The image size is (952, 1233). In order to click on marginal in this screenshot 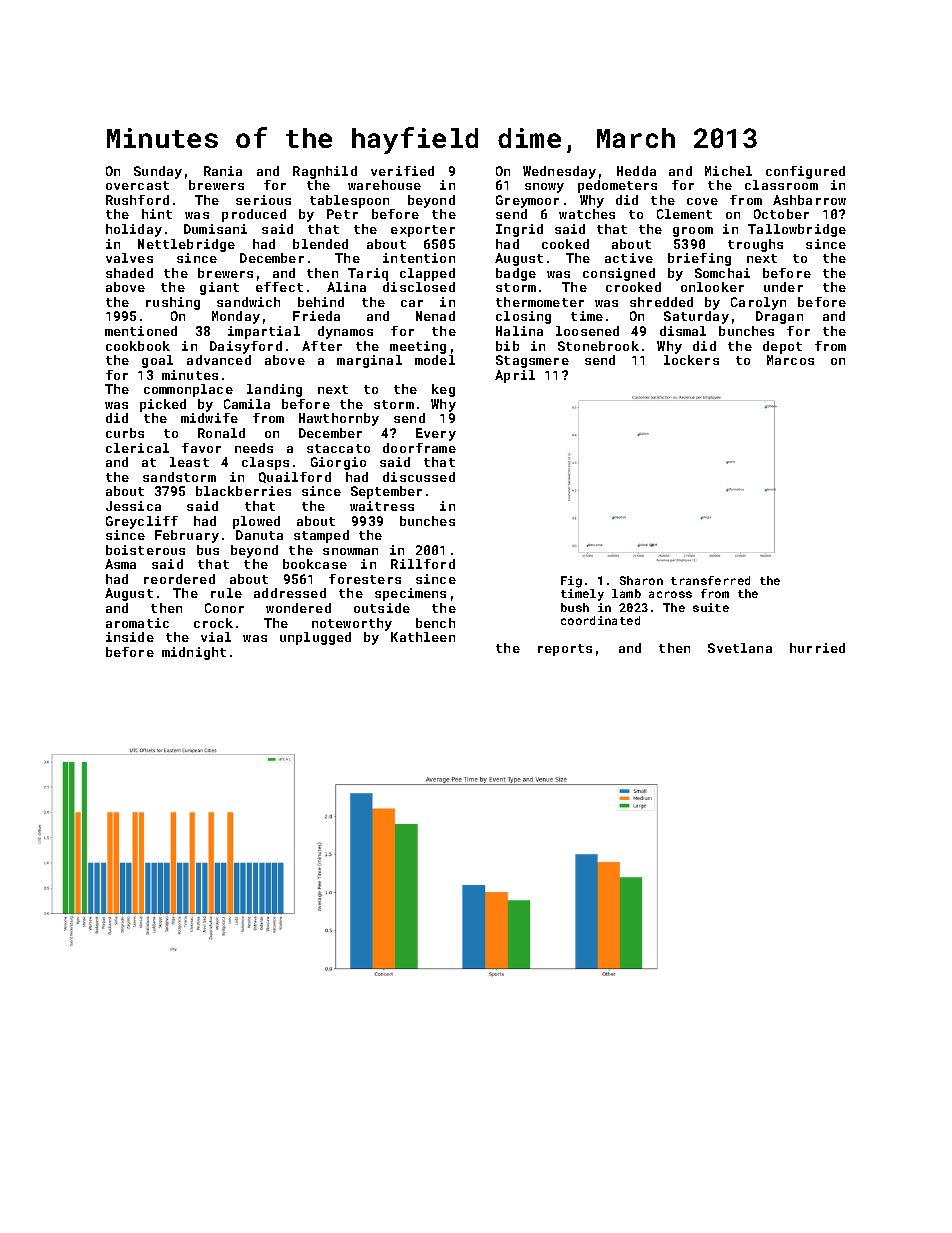, I will do `click(369, 361)`.
